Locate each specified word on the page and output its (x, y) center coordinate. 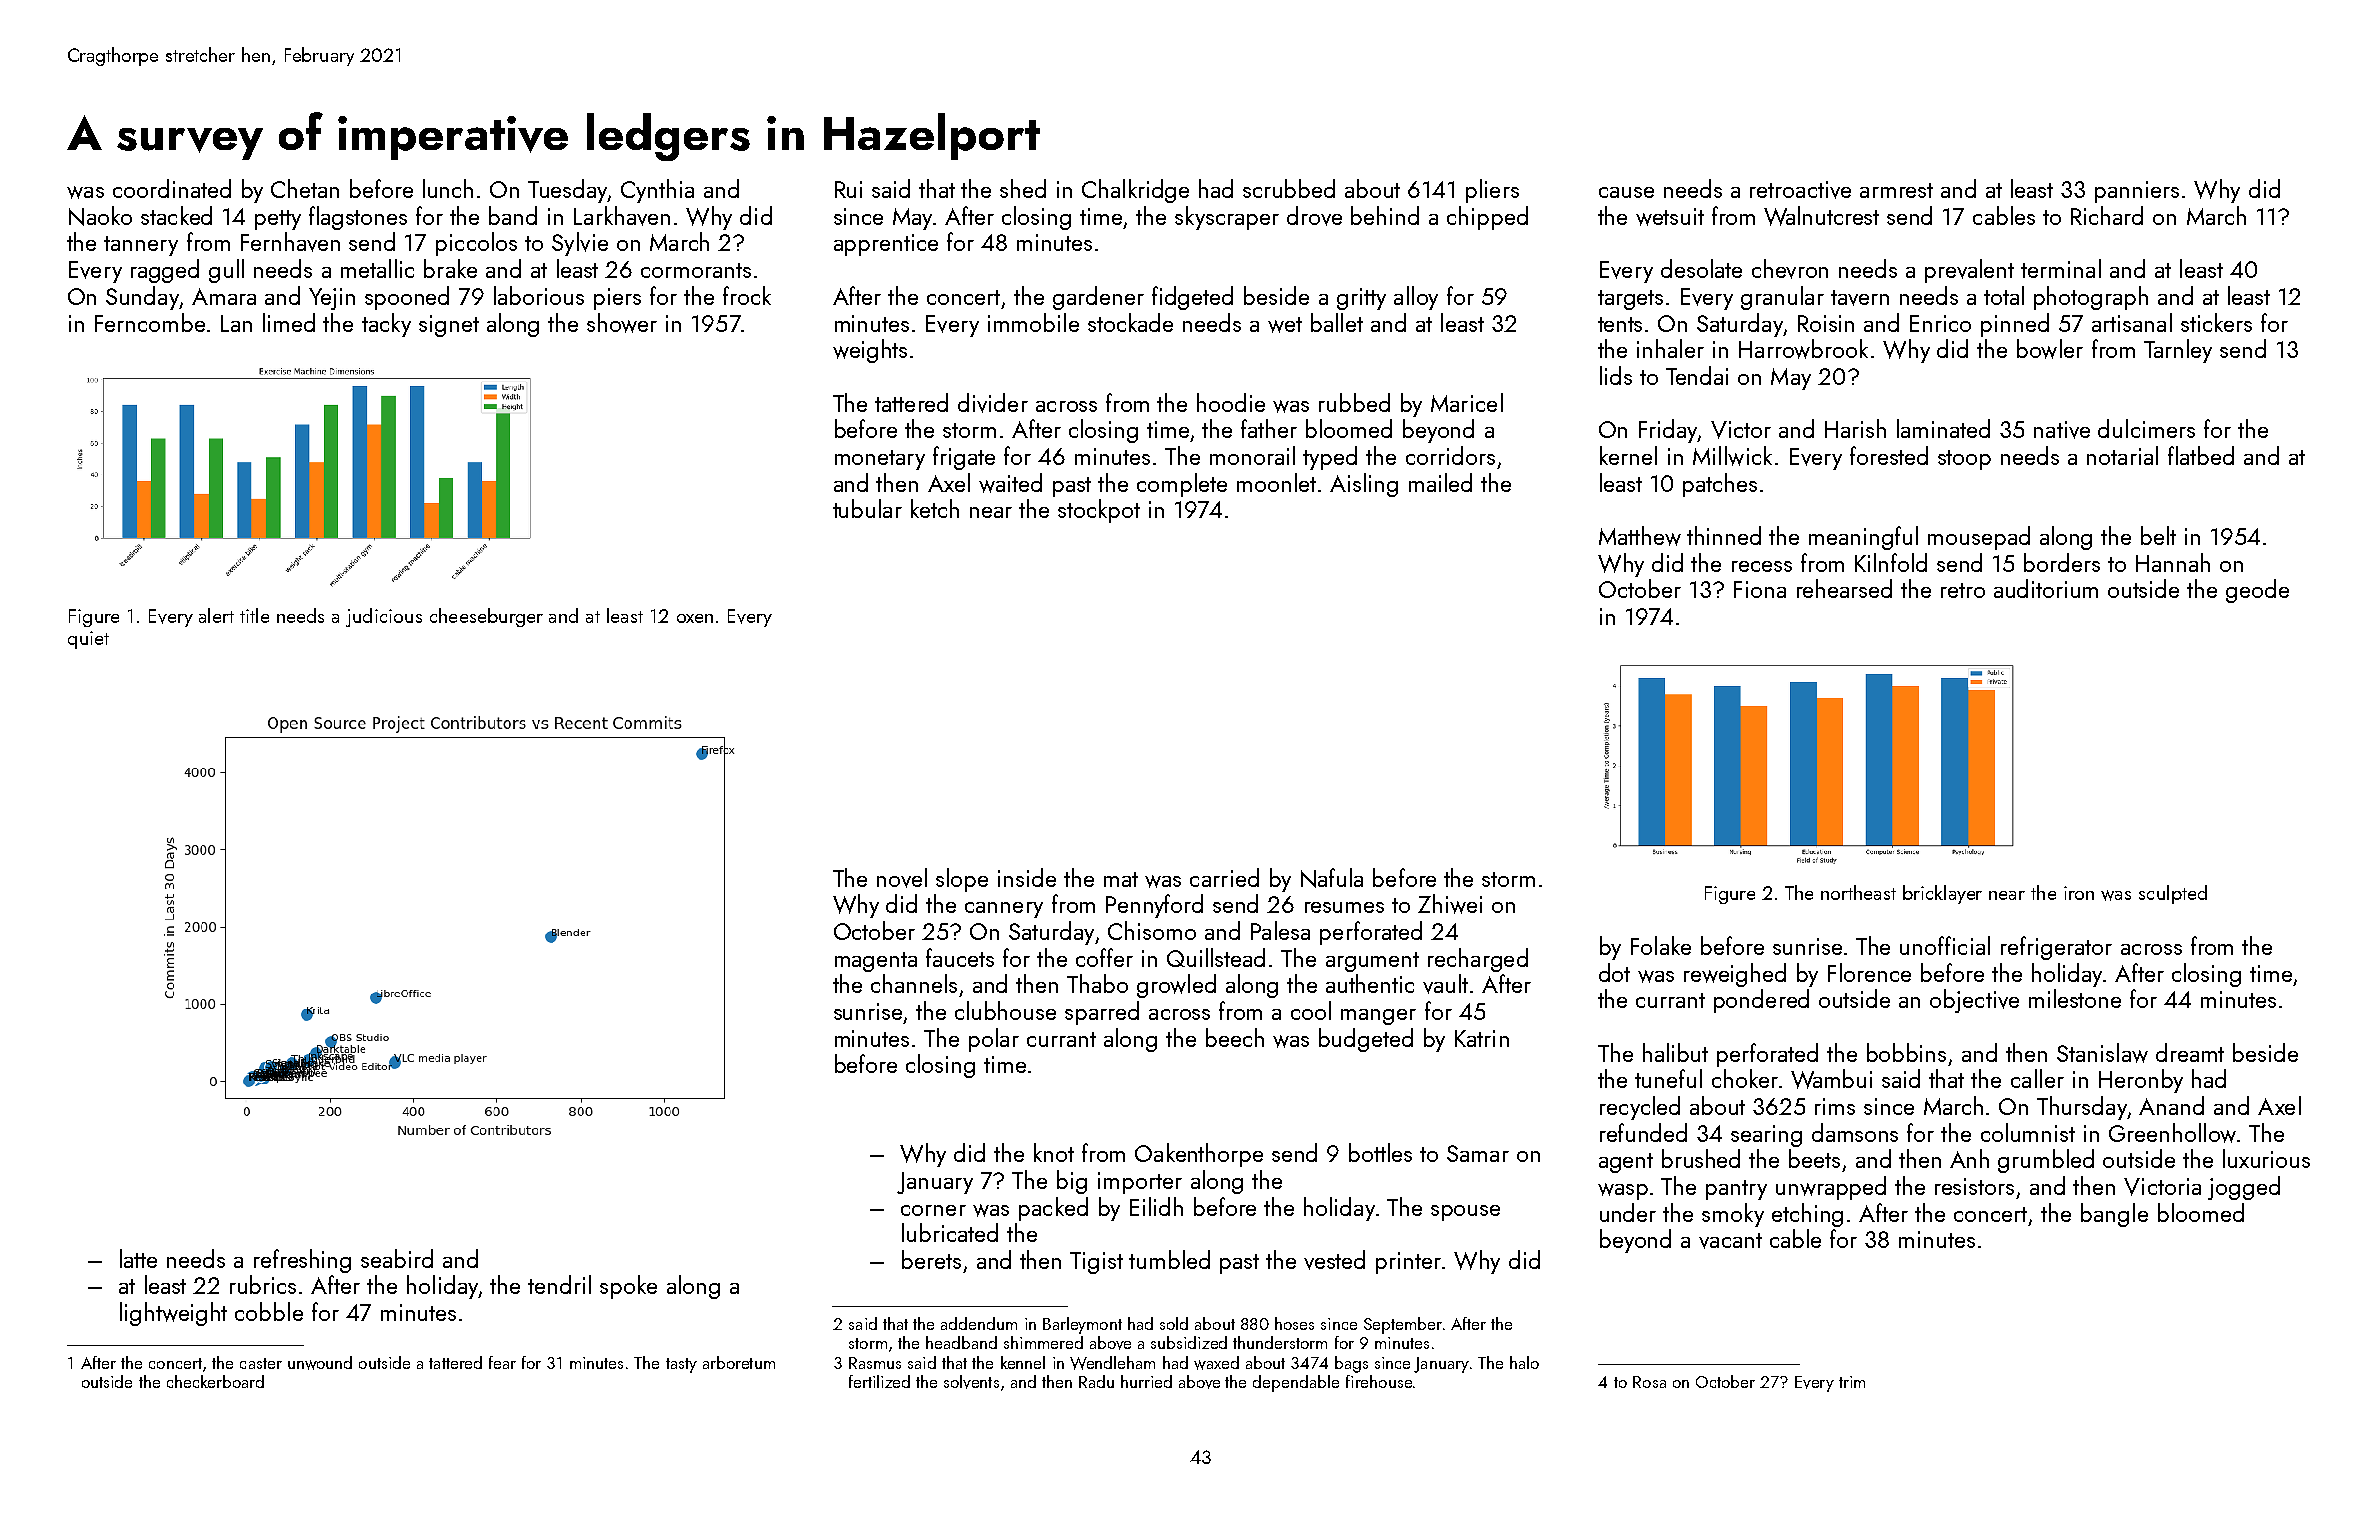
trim (1852, 1382)
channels (914, 983)
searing (1766, 1136)
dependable (1296, 1383)
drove (1314, 216)
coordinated (172, 188)
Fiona (1760, 589)
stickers (2216, 322)
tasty (681, 1365)
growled (1176, 986)
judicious (384, 617)
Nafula (1332, 878)
